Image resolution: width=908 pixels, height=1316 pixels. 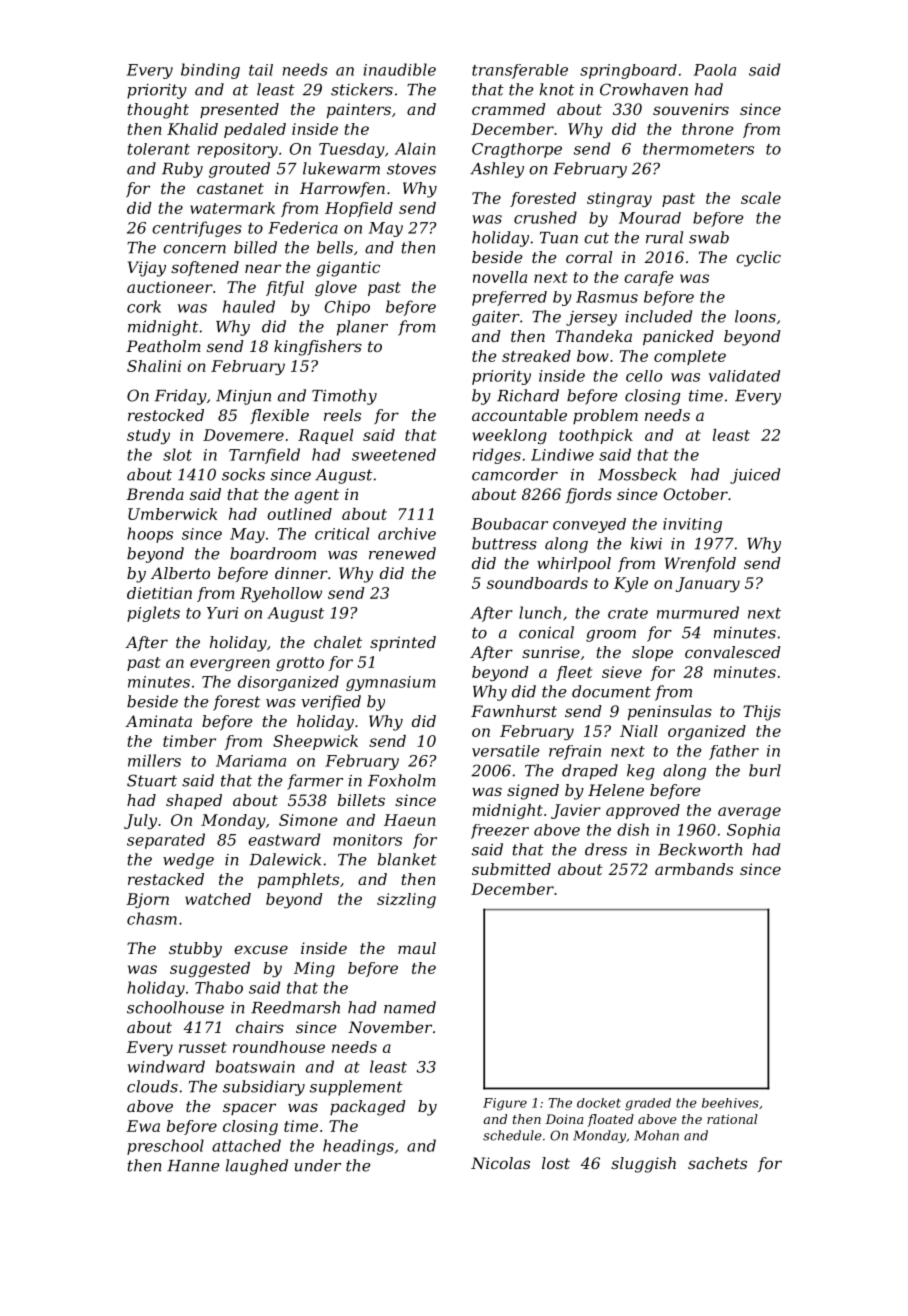 What do you see at coordinates (700, 849) in the image?
I see `Beckworth` at bounding box center [700, 849].
